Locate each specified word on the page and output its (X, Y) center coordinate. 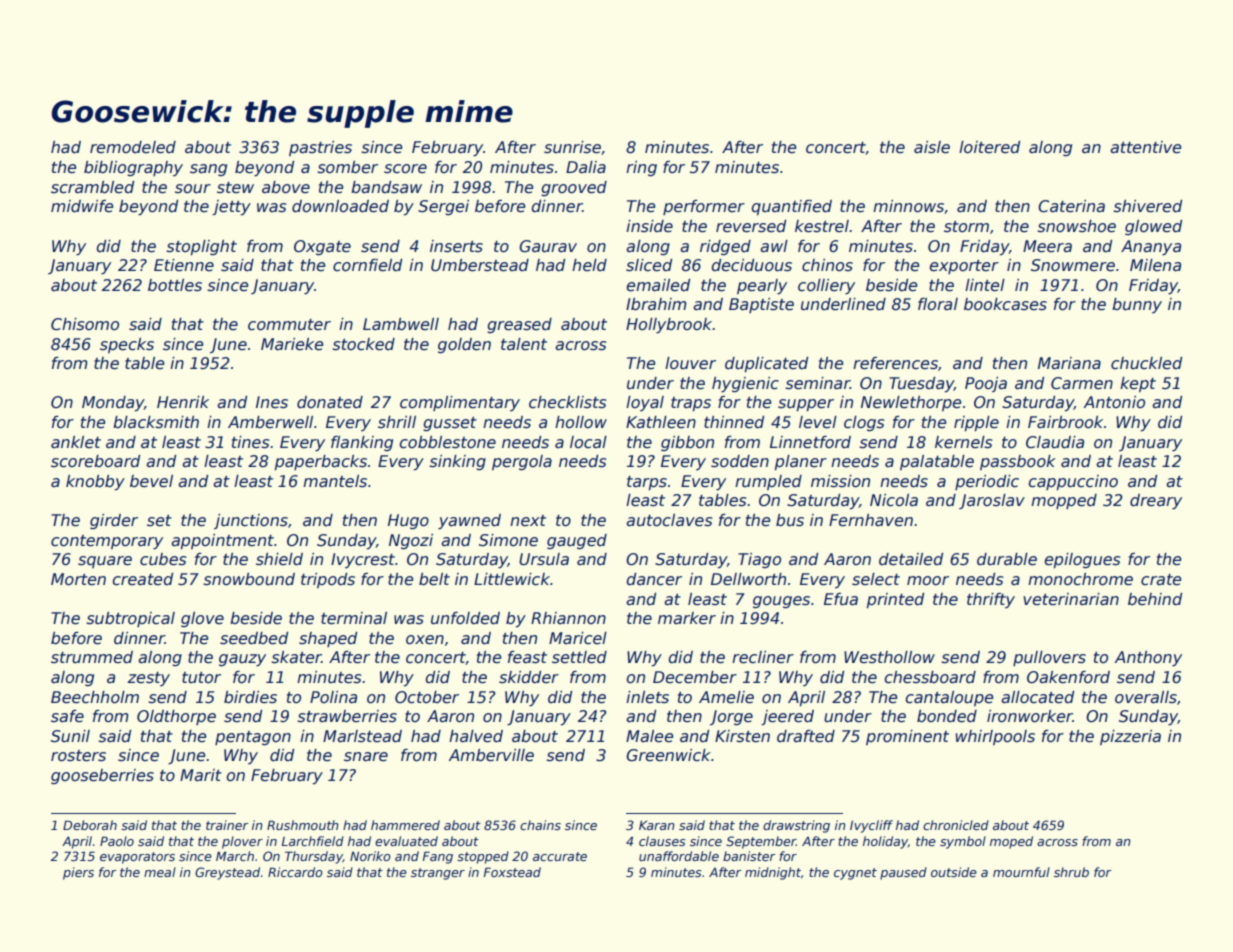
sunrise (572, 147)
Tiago (759, 560)
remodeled (133, 147)
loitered (989, 147)
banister (749, 856)
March (235, 856)
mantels (335, 481)
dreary (1156, 502)
